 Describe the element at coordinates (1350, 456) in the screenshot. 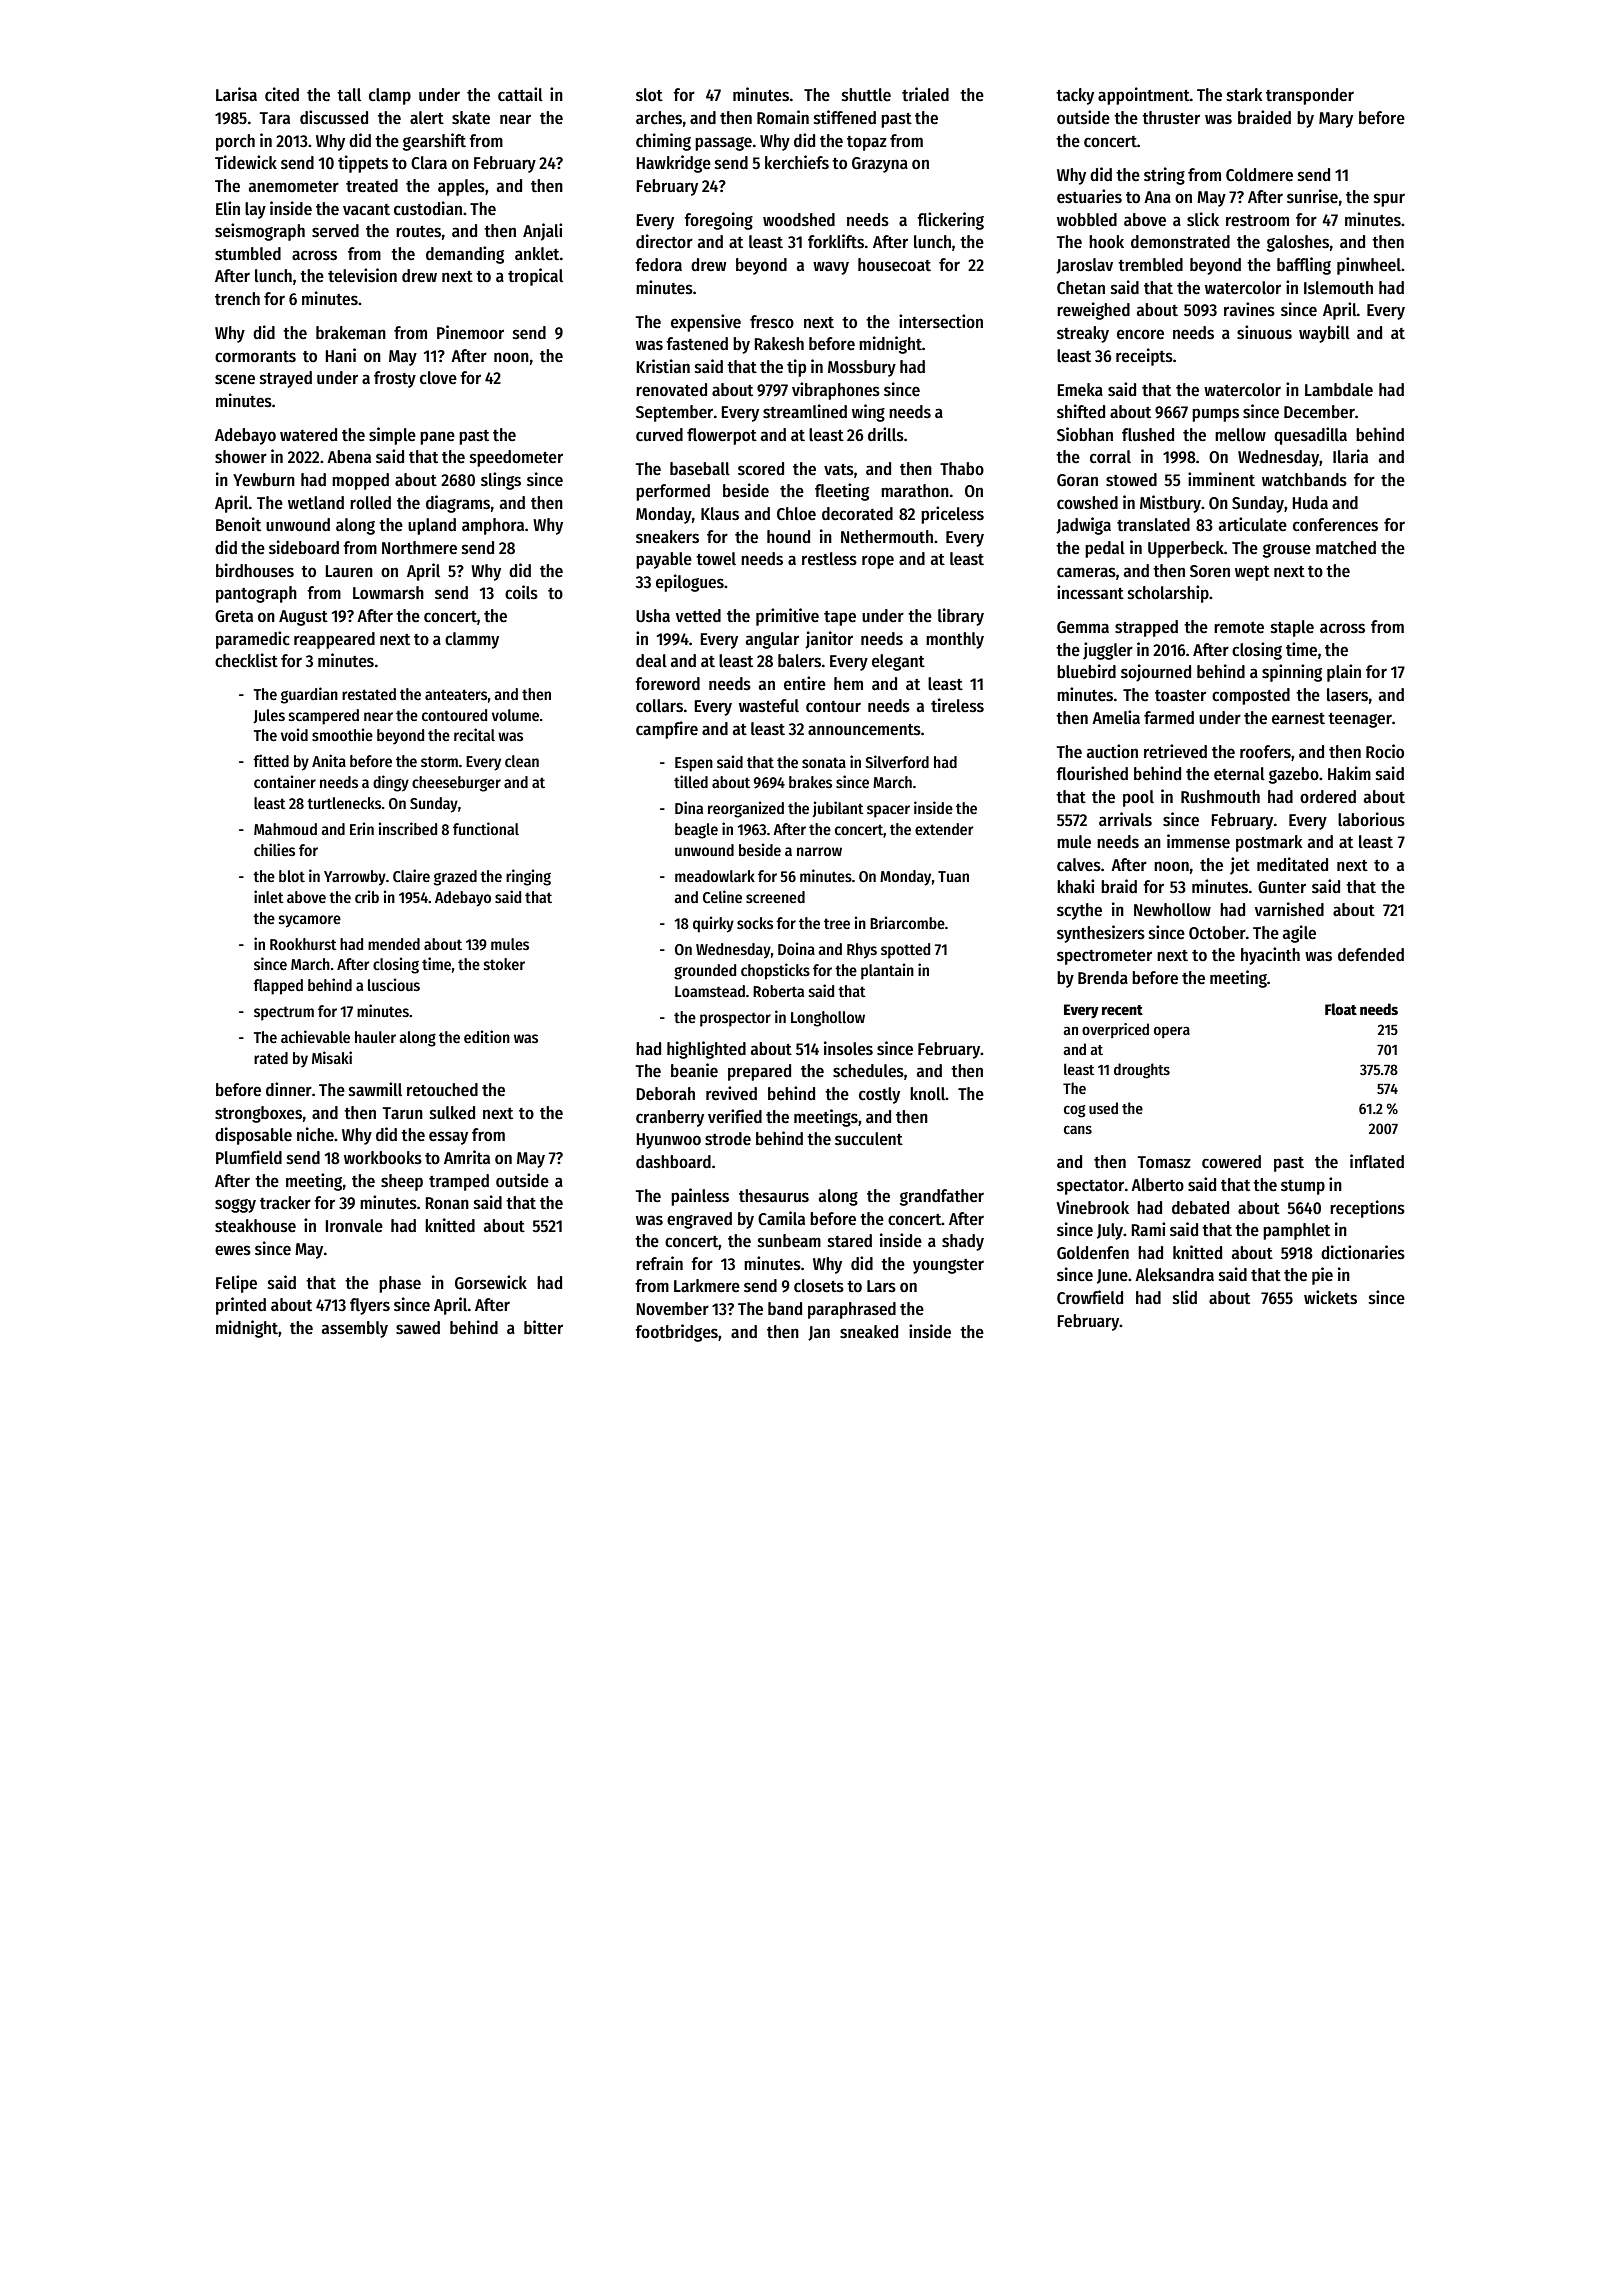

I see `Ilaria` at that location.
